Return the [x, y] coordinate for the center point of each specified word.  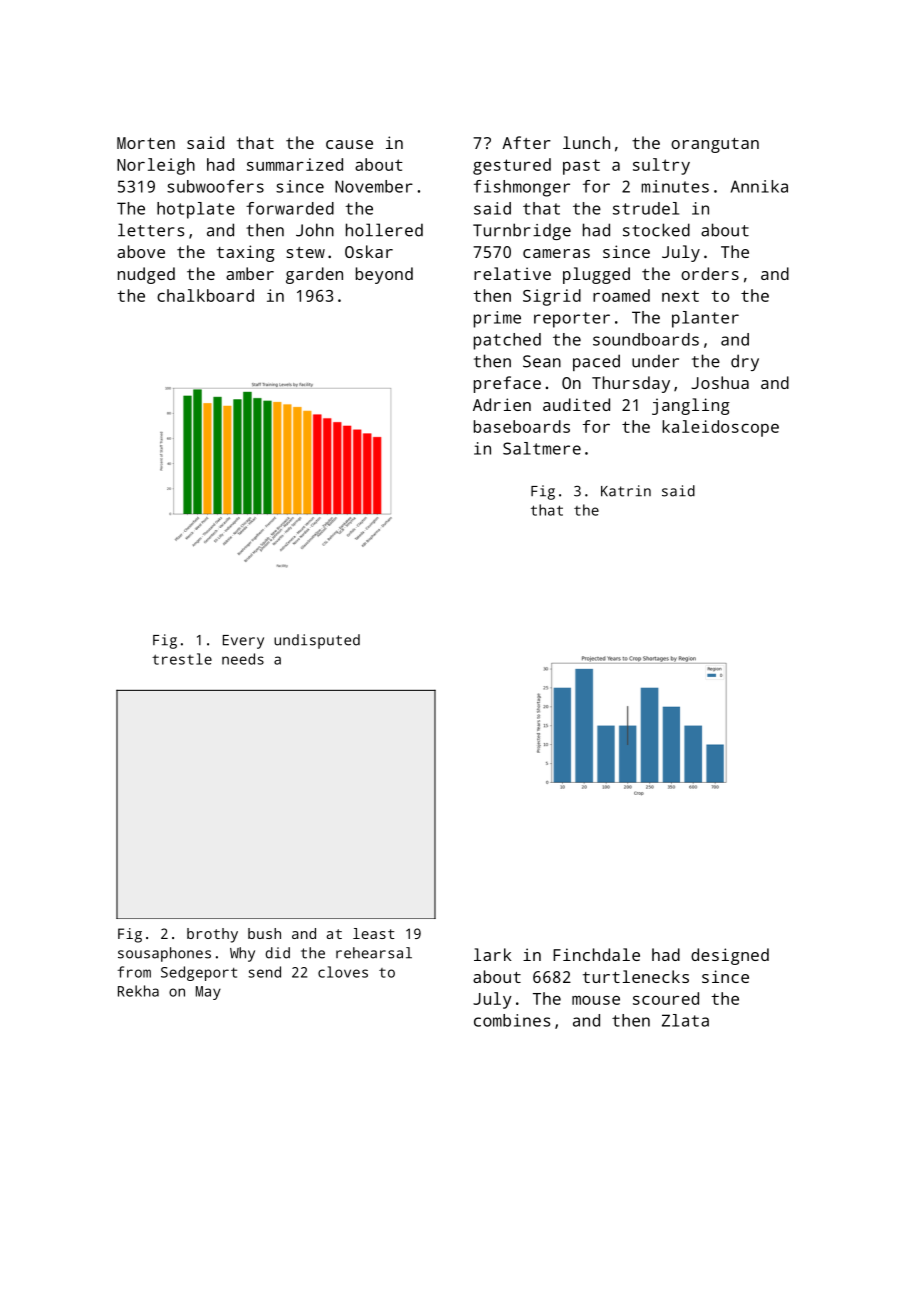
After [526, 142]
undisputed [317, 641]
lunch [586, 142]
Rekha [138, 991]
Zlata [685, 1020]
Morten [146, 143]
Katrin [626, 491]
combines [512, 1020]
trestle [182, 659]
